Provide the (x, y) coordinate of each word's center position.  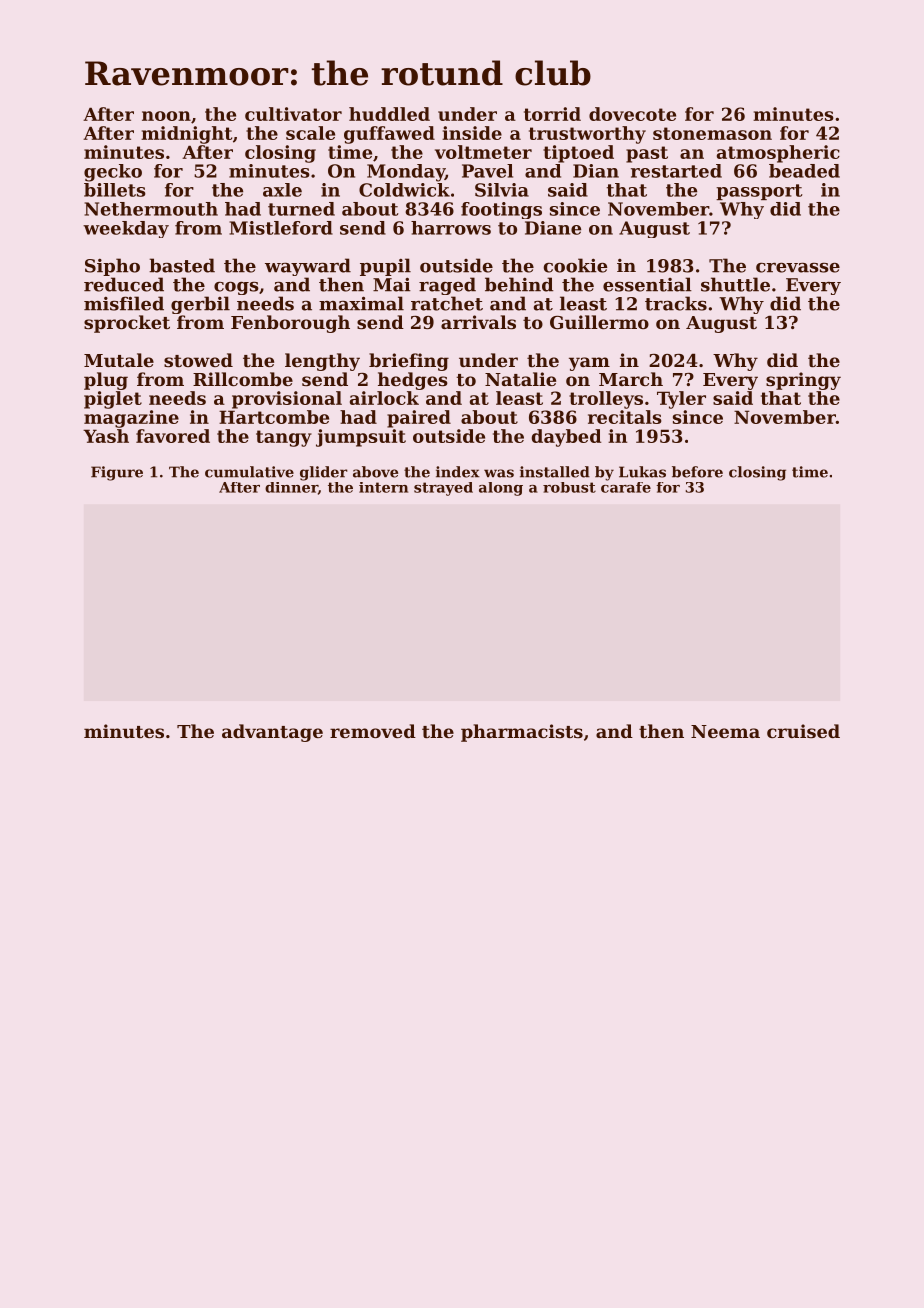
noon (166, 116)
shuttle (735, 284)
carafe (626, 487)
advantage (272, 733)
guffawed (389, 135)
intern (383, 487)
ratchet (447, 303)
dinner (291, 487)
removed (373, 731)
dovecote (632, 114)
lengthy (322, 362)
